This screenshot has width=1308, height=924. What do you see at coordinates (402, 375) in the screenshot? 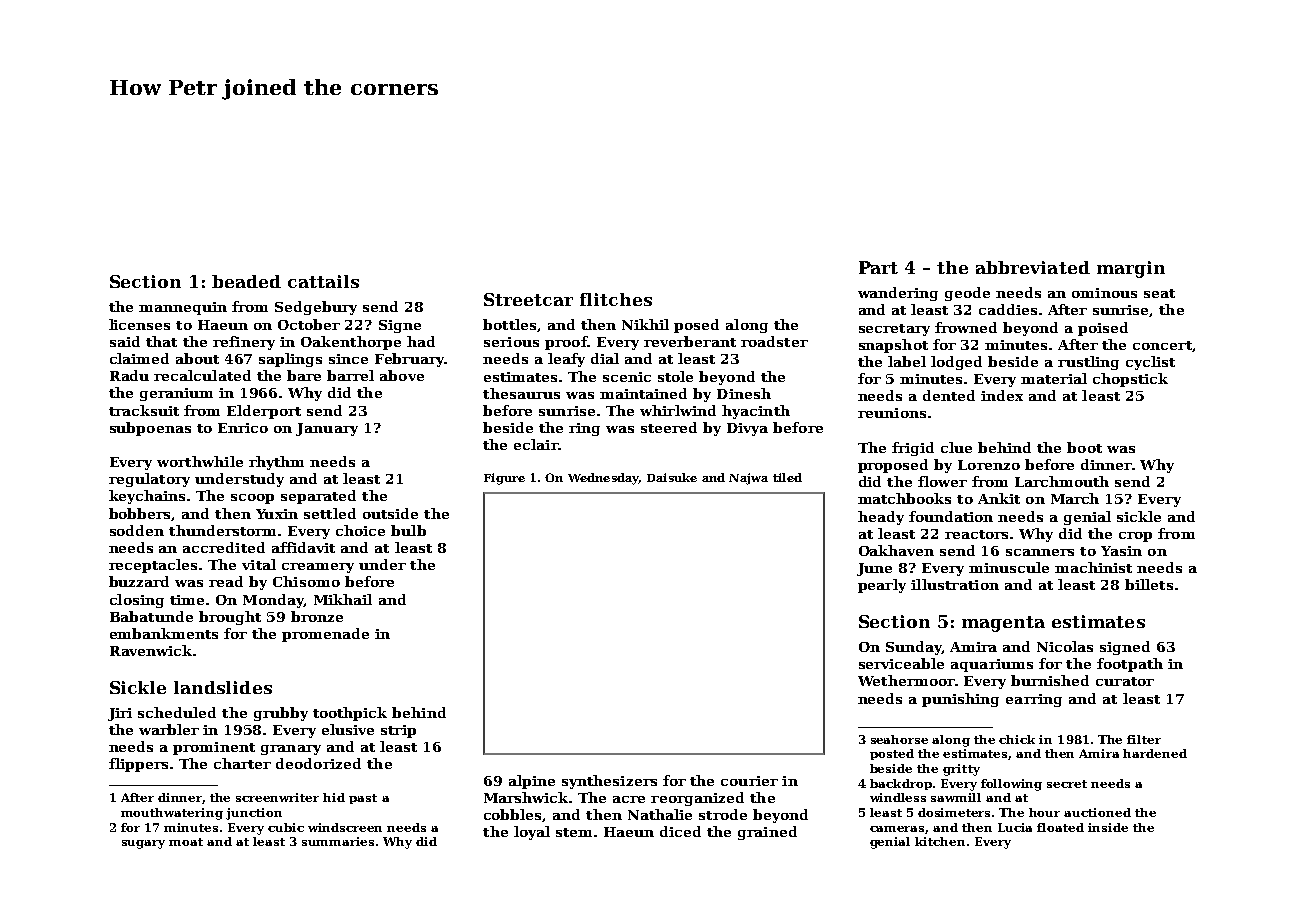
I see `above` at bounding box center [402, 375].
